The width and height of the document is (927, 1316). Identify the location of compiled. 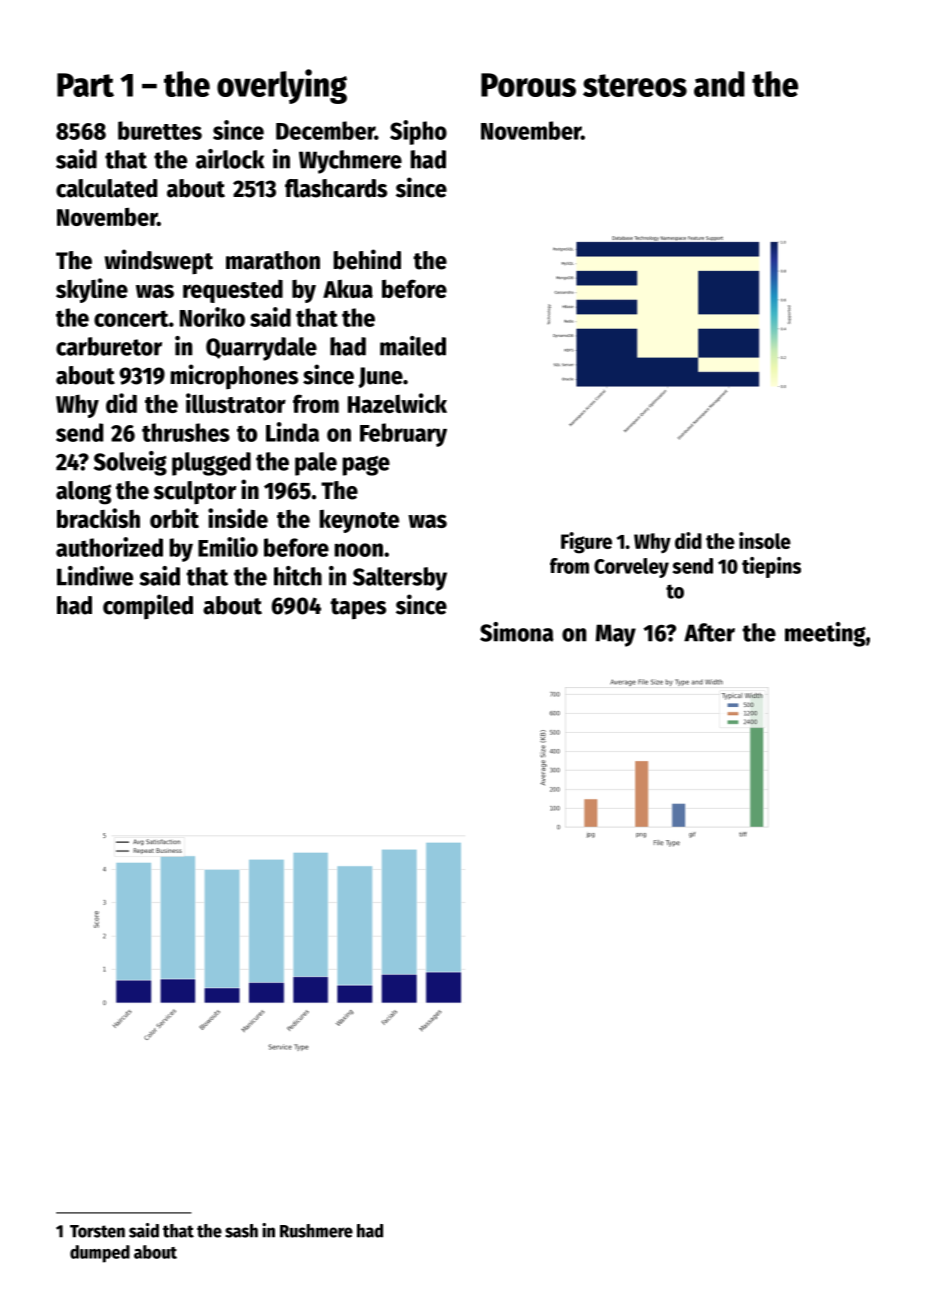
(148, 606).
